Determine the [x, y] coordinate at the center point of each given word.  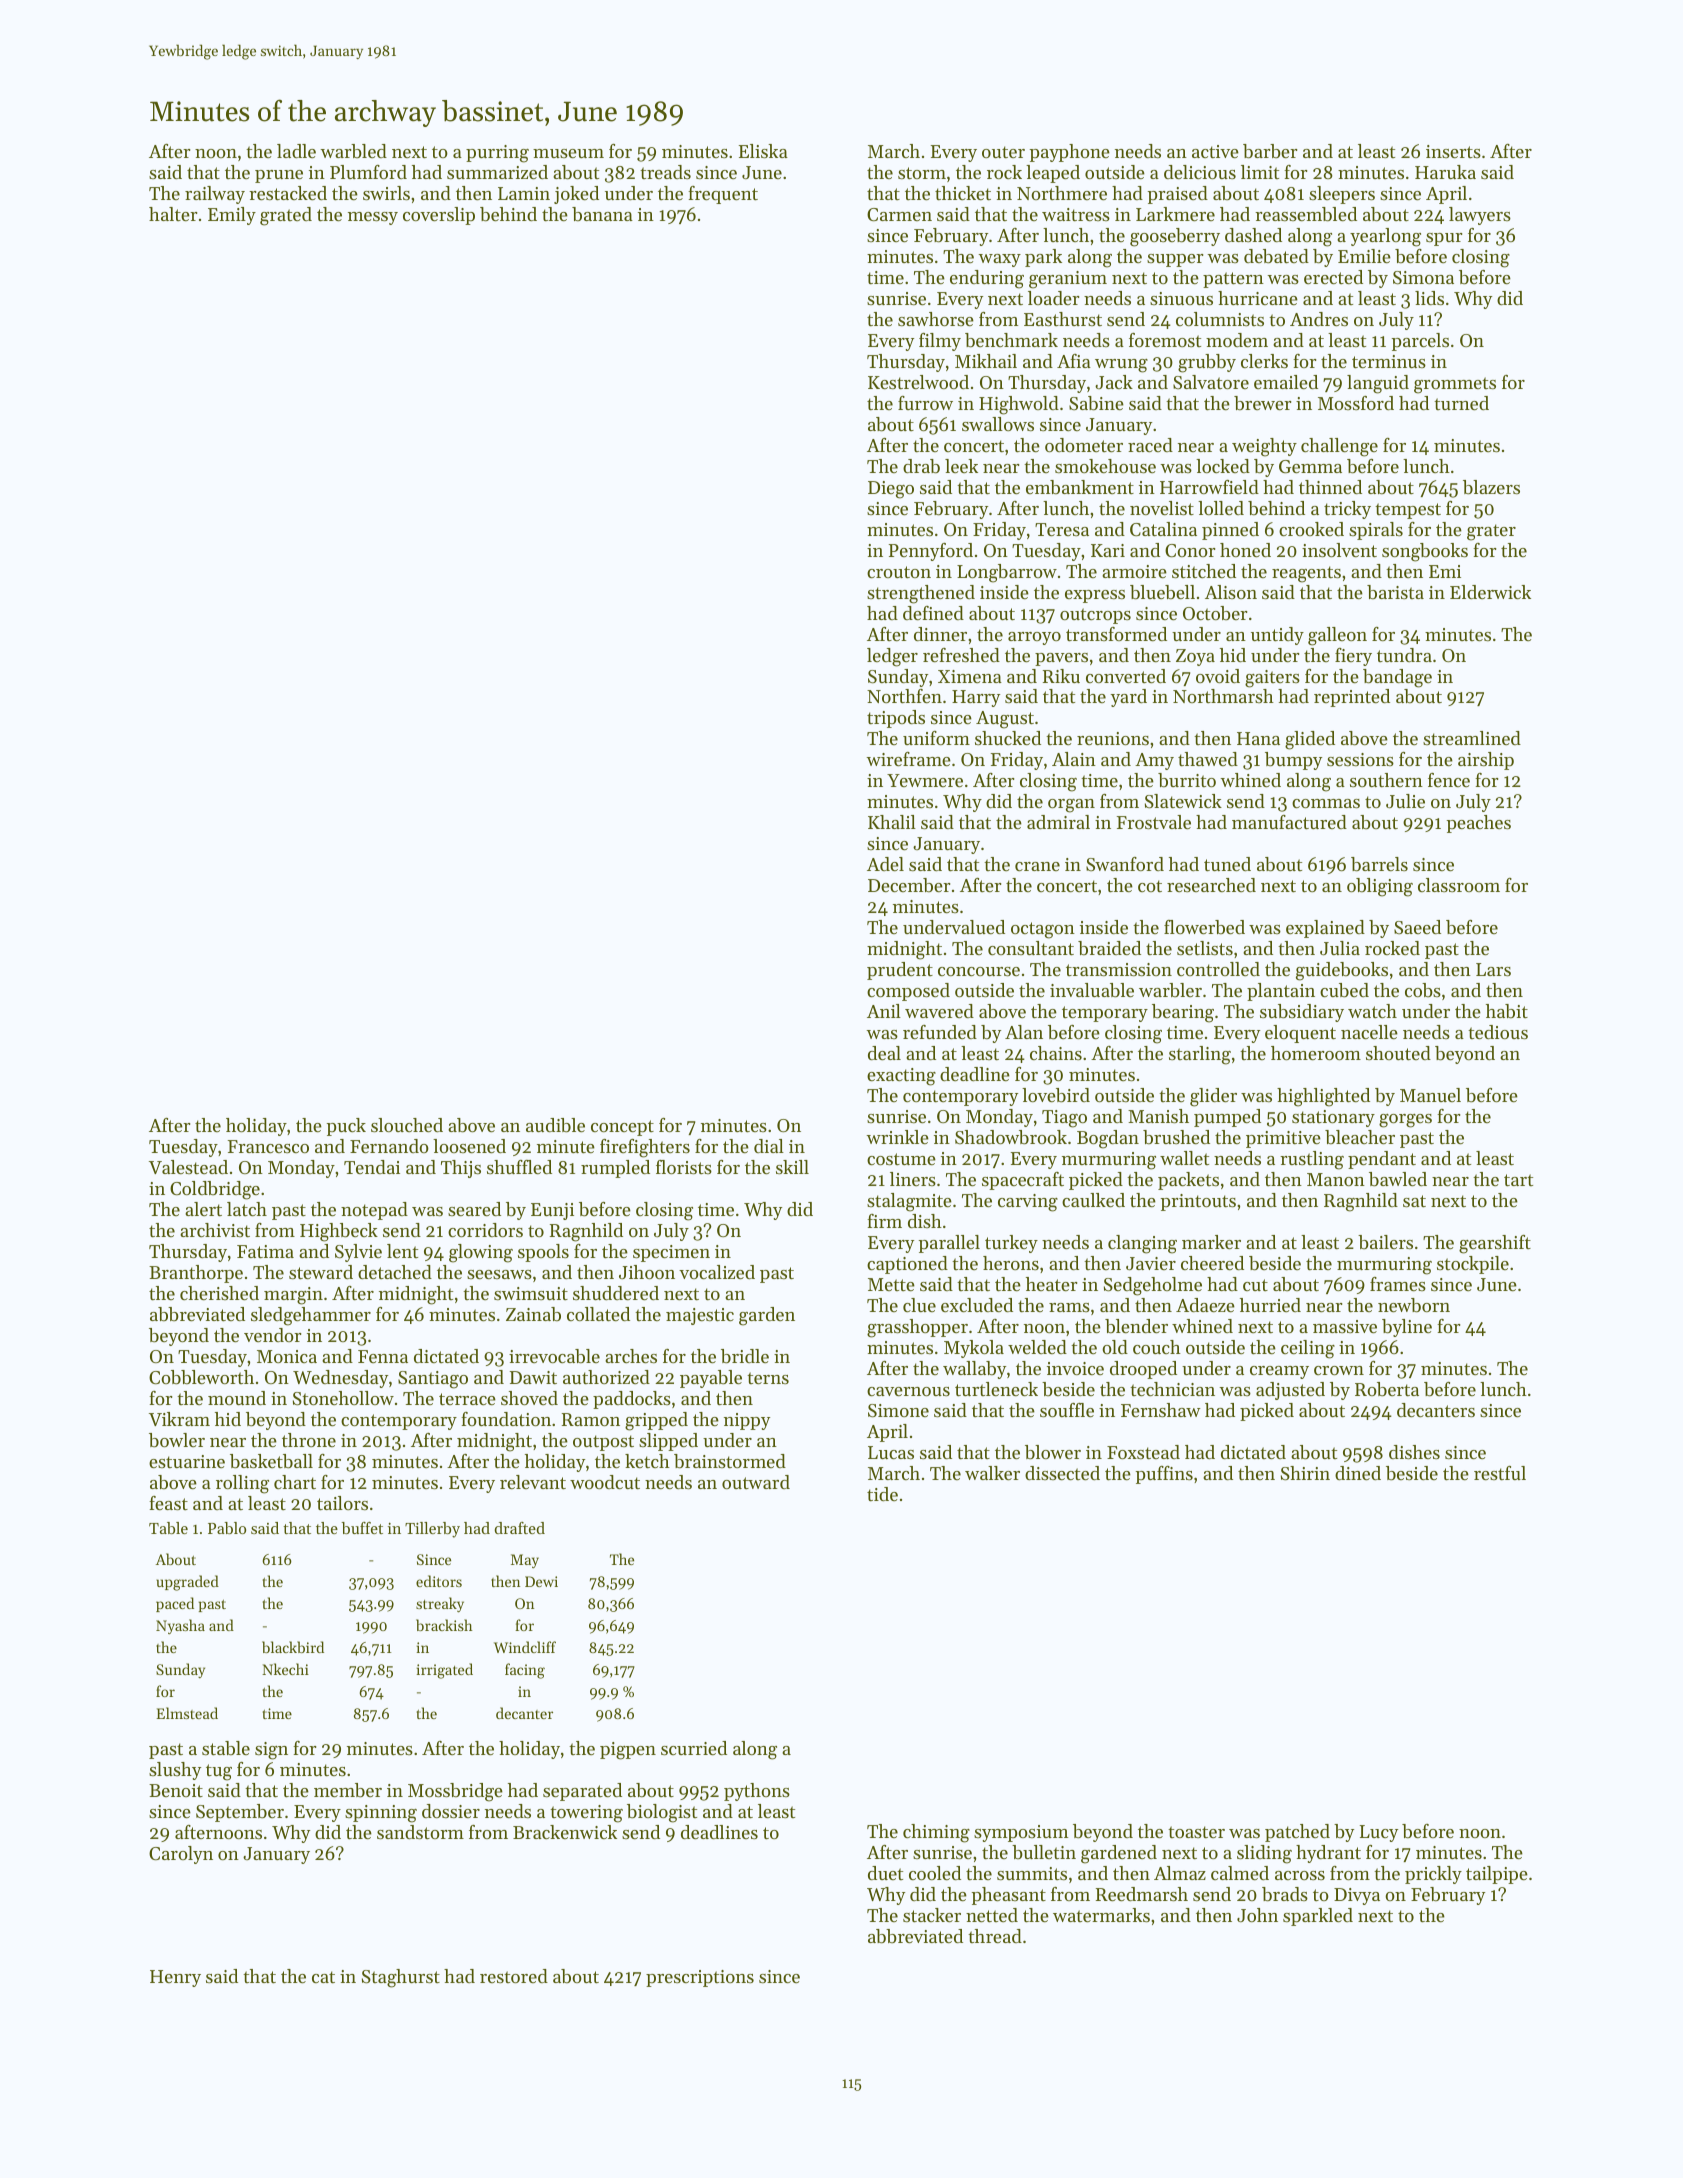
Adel [885, 864]
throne [309, 1440]
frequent [723, 195]
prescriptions [700, 1978]
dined [1358, 1473]
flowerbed [1204, 927]
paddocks [632, 1400]
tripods [896, 719]
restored [514, 1976]
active [1215, 151]
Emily [232, 216]
